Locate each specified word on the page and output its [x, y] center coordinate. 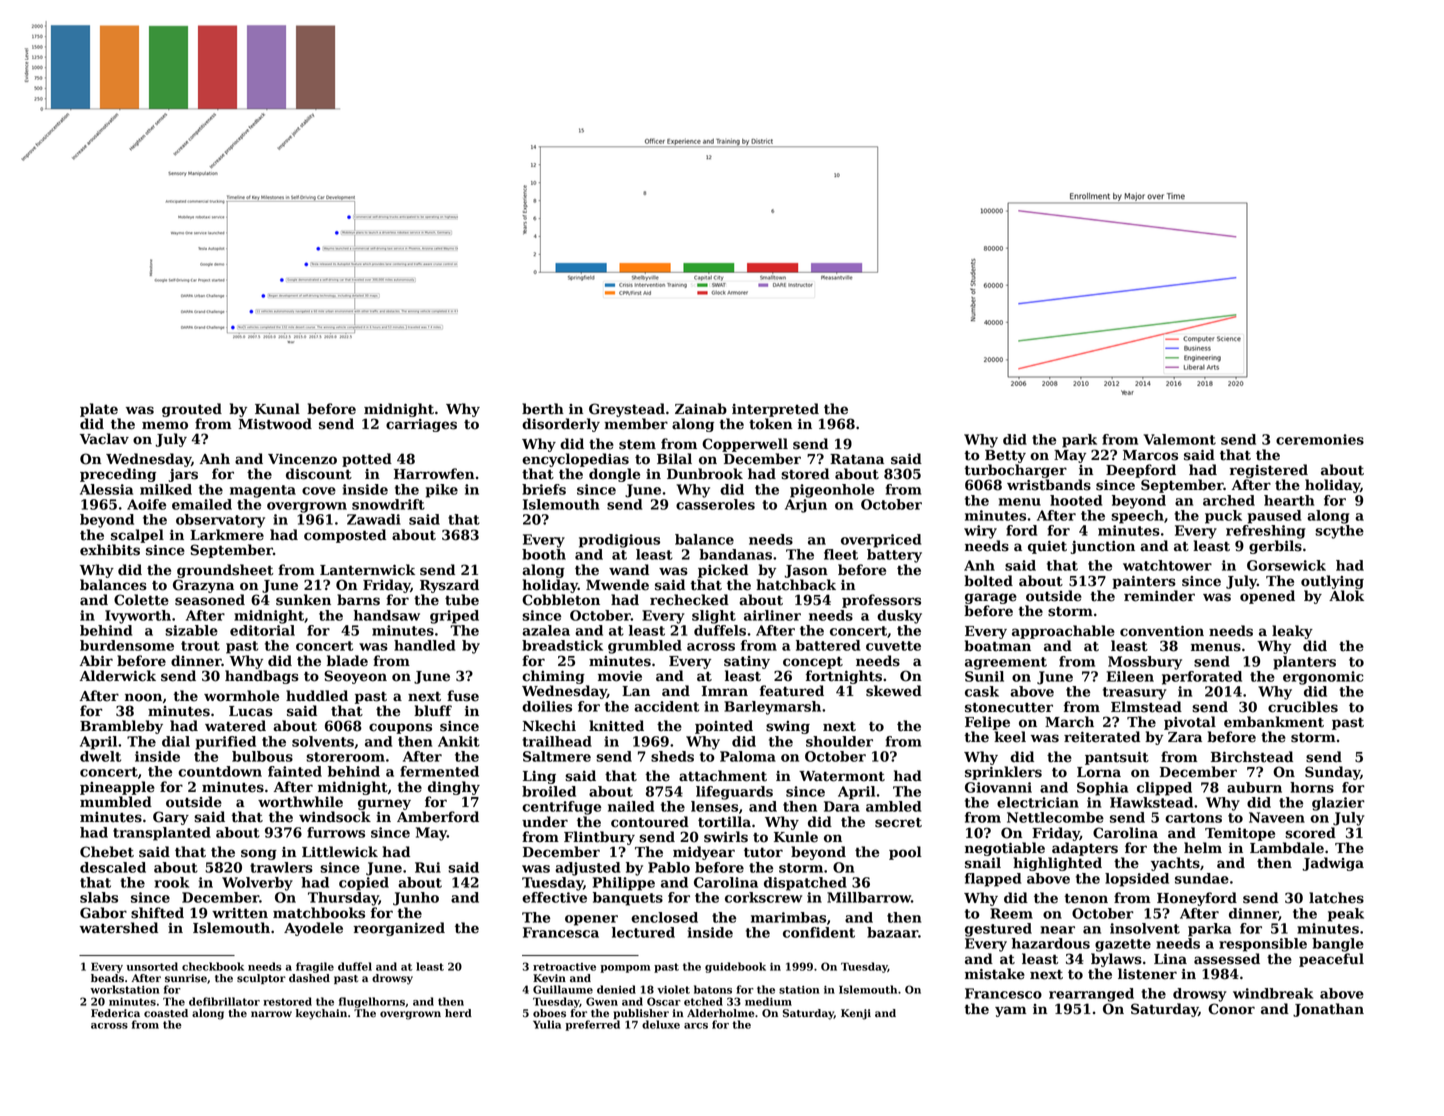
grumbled [645, 647]
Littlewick [340, 852]
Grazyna [203, 586]
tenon [1086, 899]
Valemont [1179, 439]
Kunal [277, 409]
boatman [997, 646]
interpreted [775, 410]
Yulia [547, 1024]
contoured [650, 822]
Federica [115, 1013]
